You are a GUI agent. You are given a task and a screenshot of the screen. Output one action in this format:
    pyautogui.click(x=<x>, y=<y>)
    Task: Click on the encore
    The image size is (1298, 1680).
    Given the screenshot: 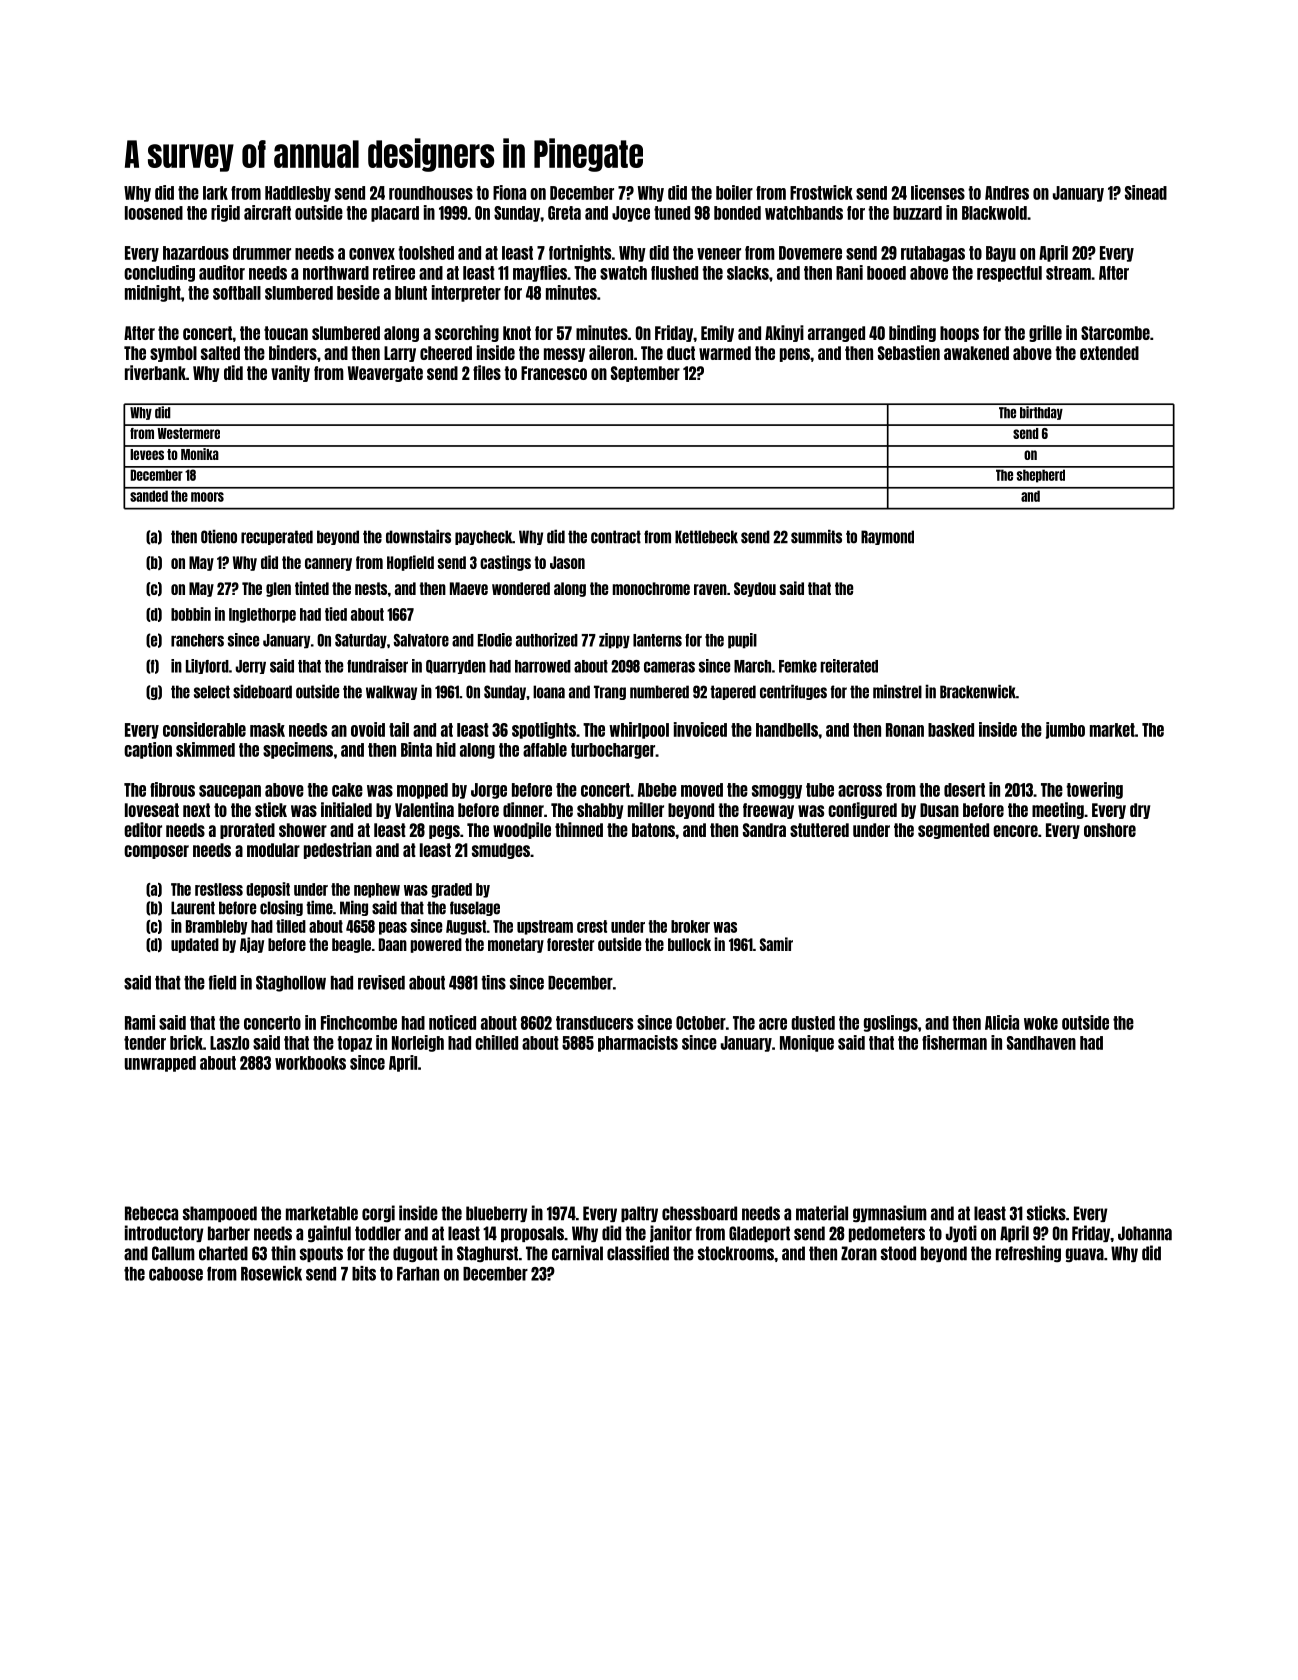 What is the action you would take?
    pyautogui.click(x=1015, y=831)
